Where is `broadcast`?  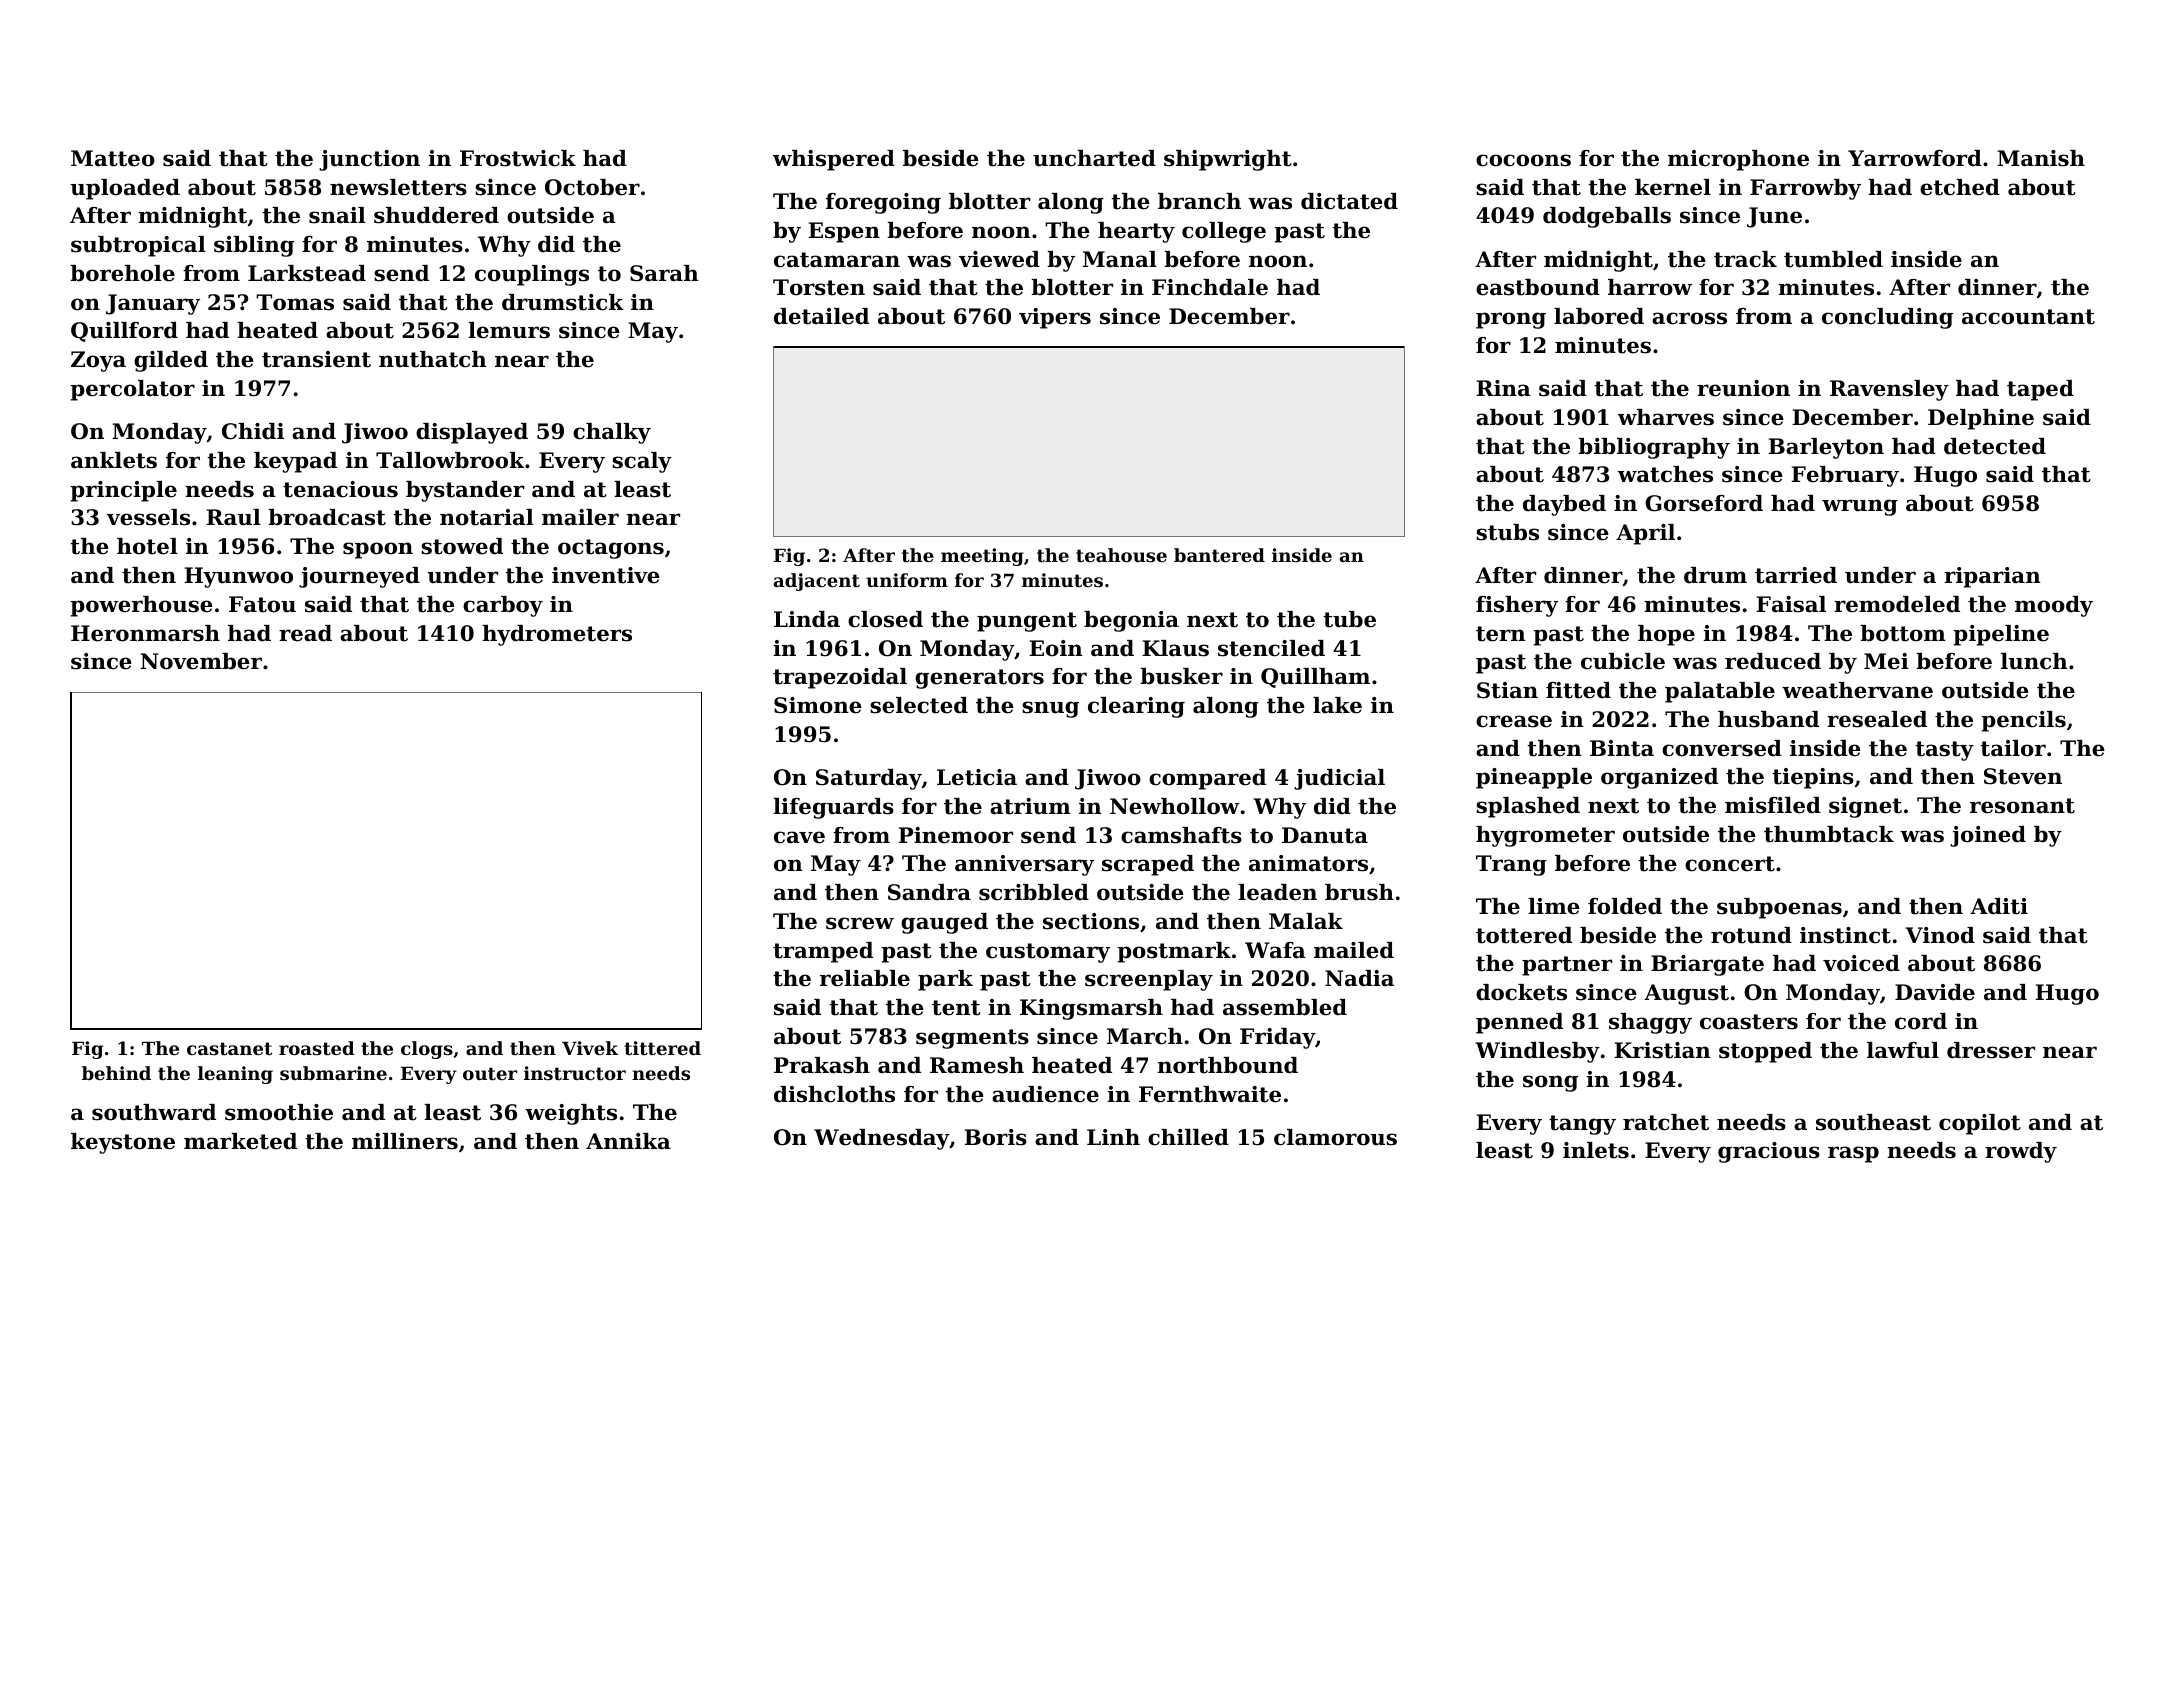
broadcast is located at coordinates (327, 517).
